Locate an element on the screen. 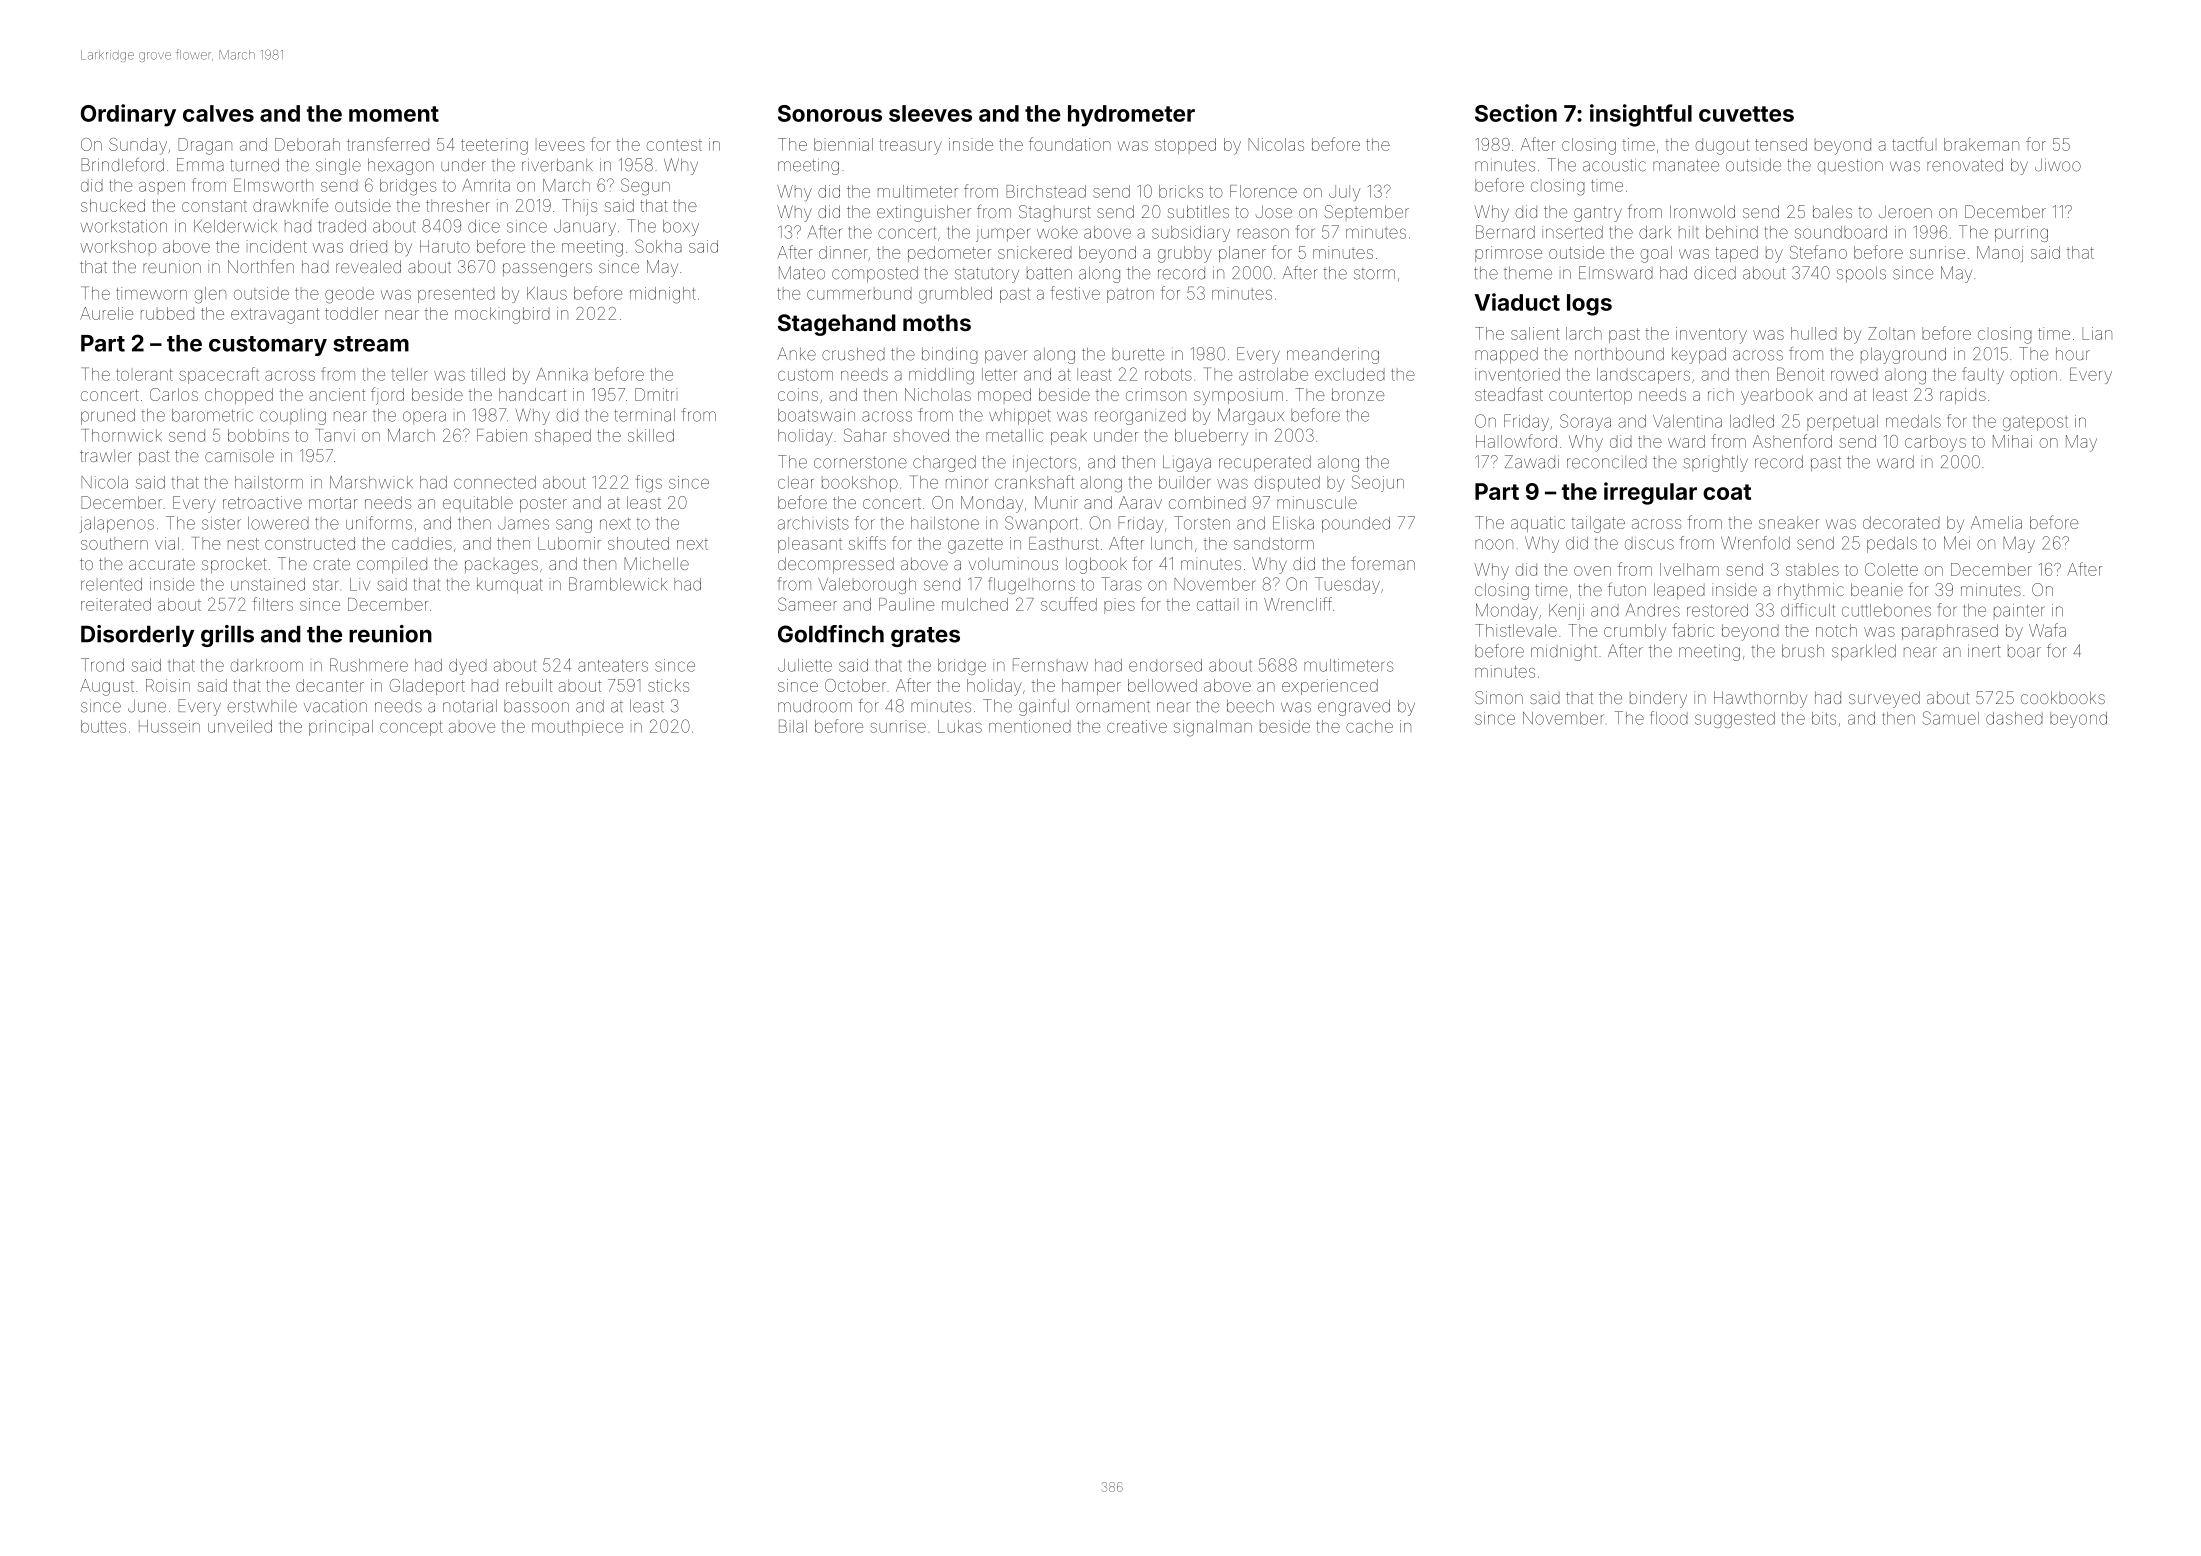 Image resolution: width=2201 pixels, height=1556 pixels. cornerstone is located at coordinates (860, 462).
